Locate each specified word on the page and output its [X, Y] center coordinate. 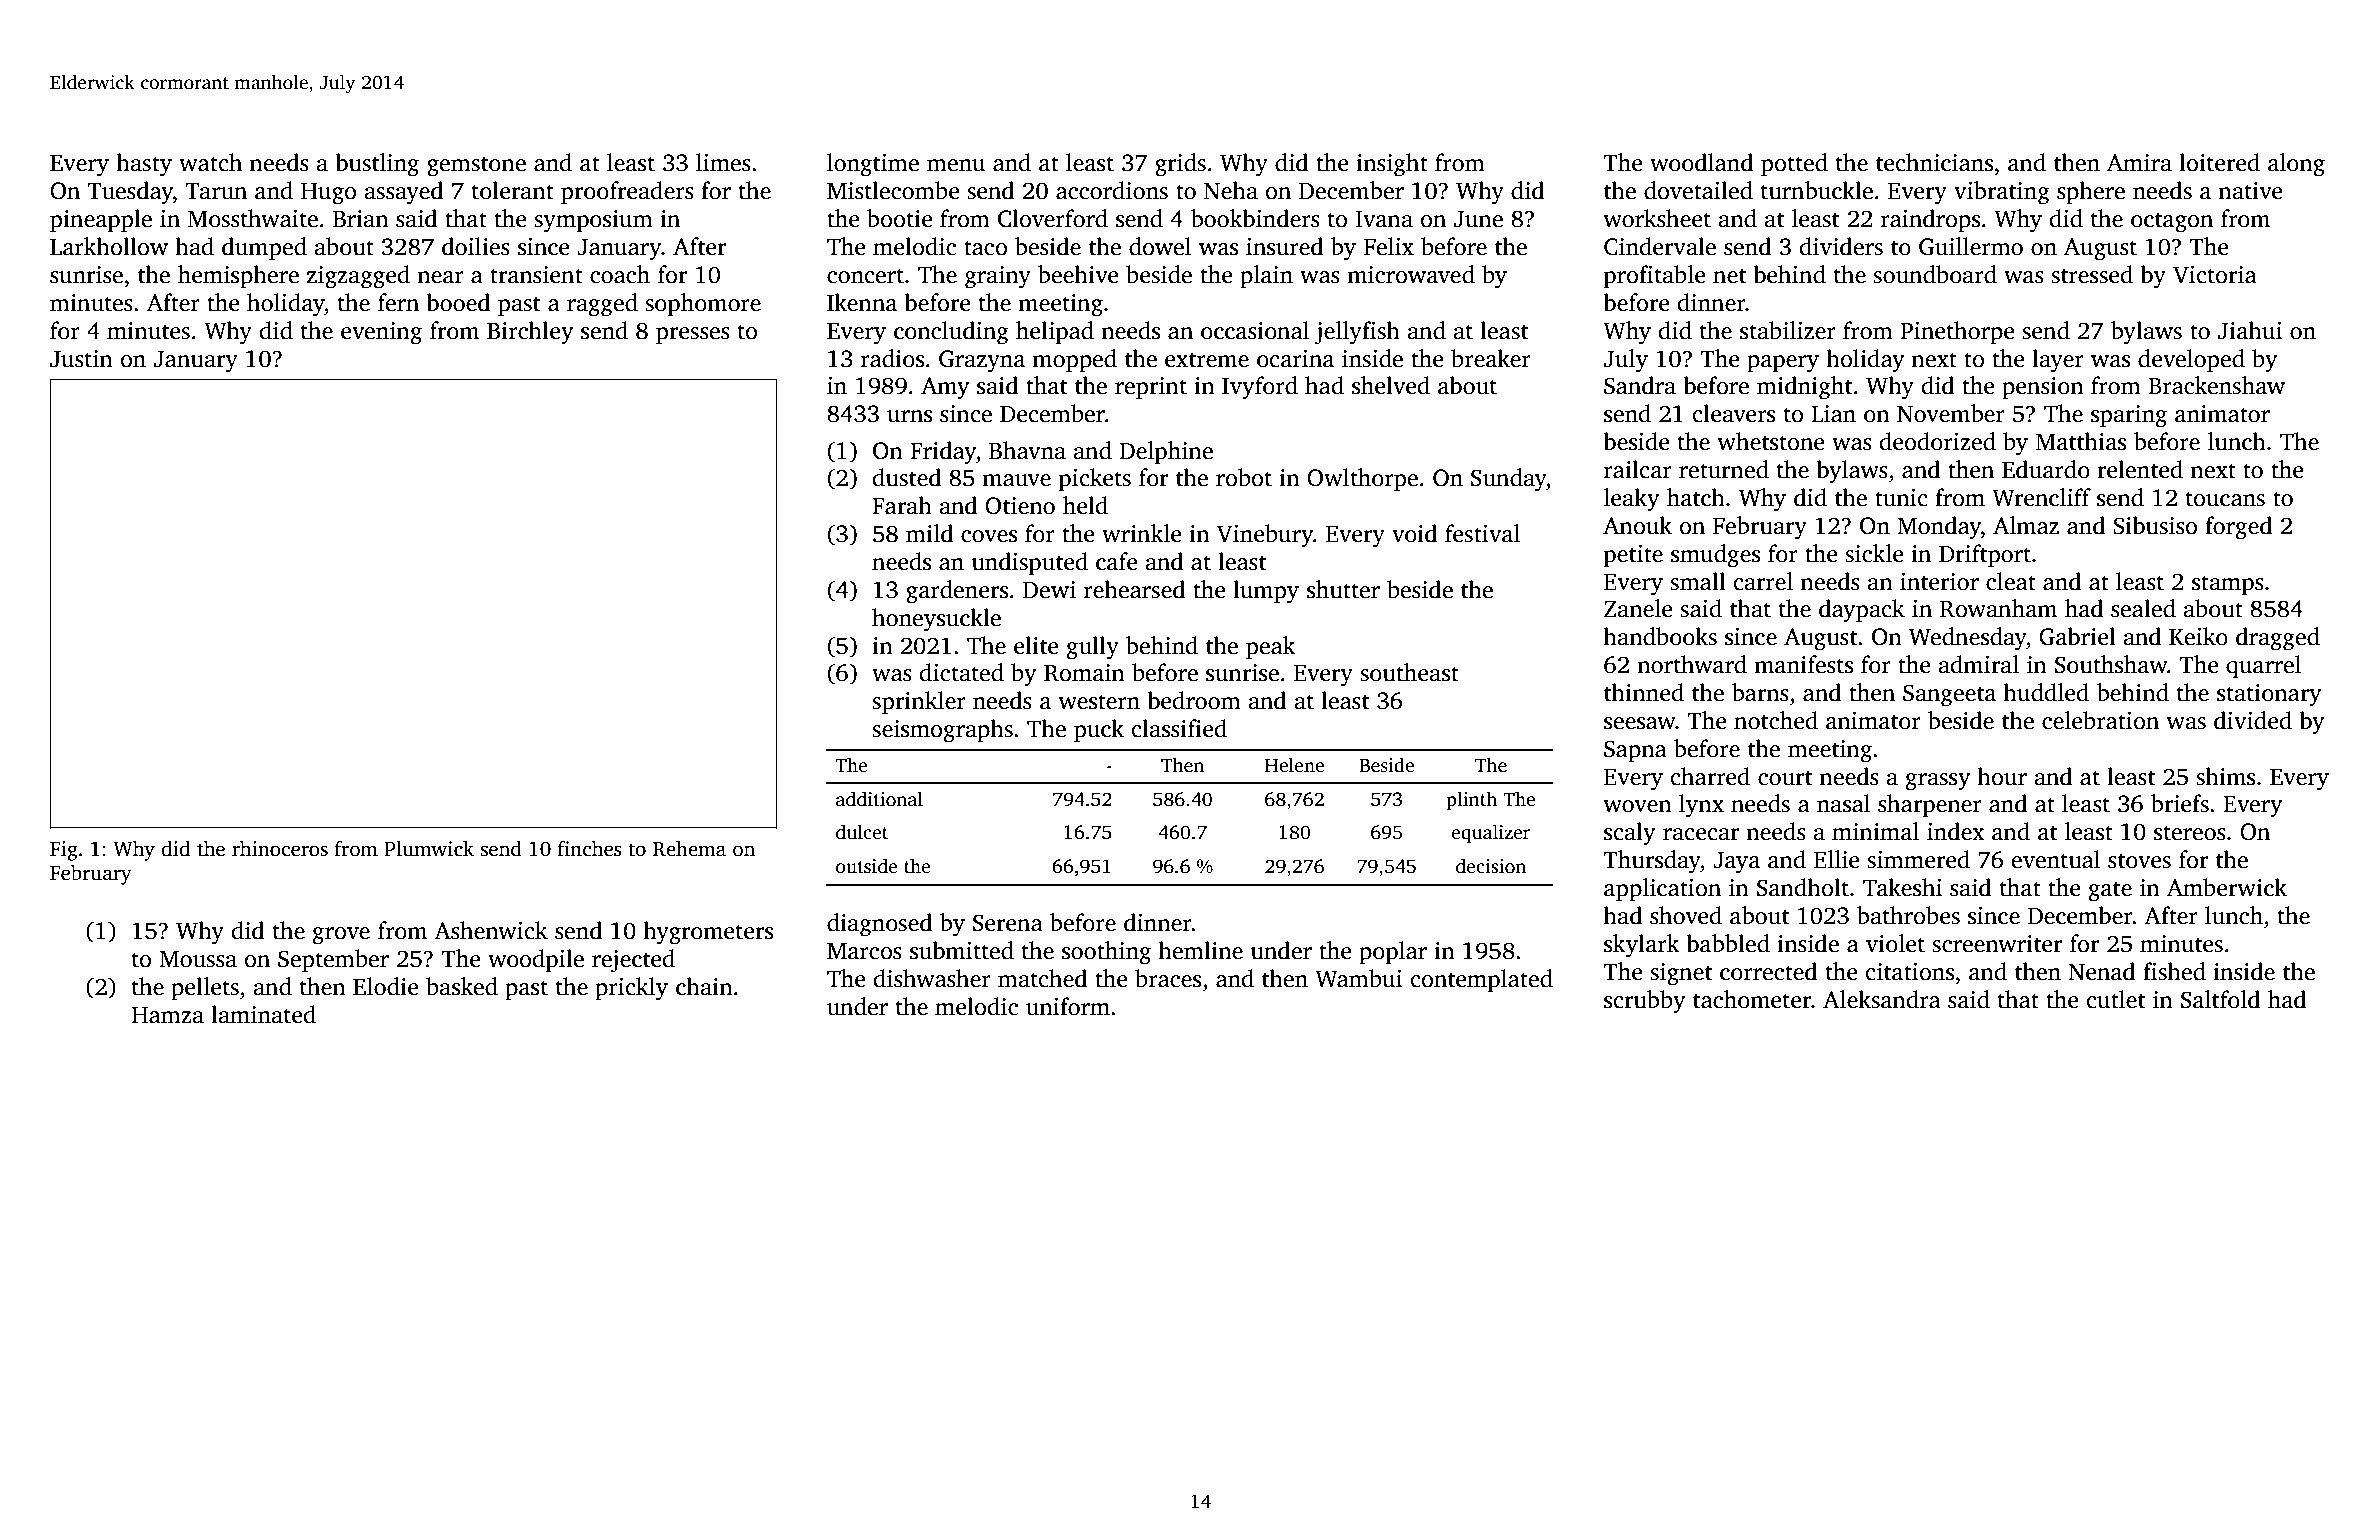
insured [1284, 246]
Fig [64, 851]
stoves [2139, 861]
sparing [2129, 416]
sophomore [703, 304]
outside [867, 866]
